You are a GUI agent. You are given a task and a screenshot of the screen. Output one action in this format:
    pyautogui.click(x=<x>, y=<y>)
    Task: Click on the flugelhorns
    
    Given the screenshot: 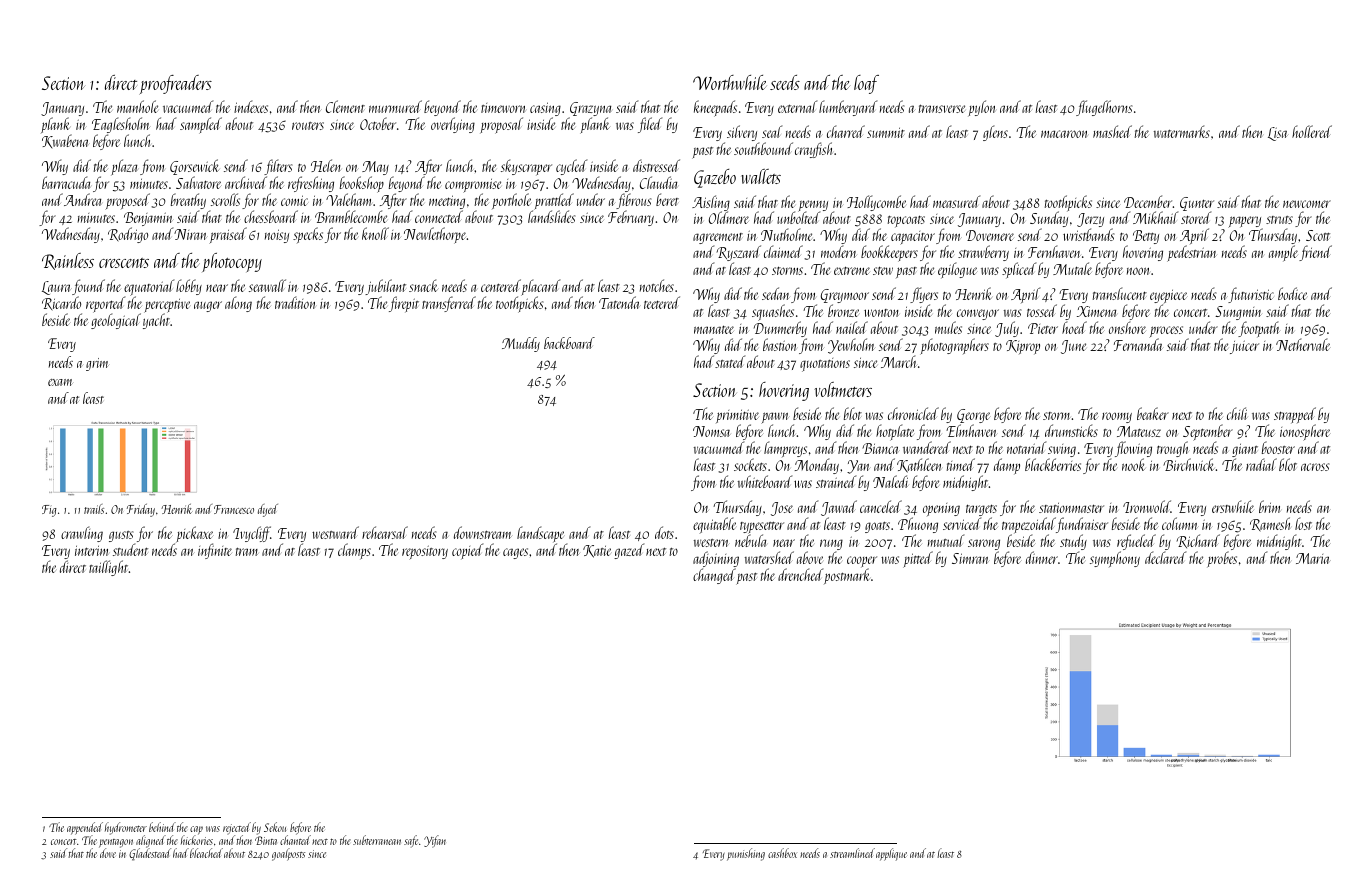 What is the action you would take?
    pyautogui.click(x=1104, y=108)
